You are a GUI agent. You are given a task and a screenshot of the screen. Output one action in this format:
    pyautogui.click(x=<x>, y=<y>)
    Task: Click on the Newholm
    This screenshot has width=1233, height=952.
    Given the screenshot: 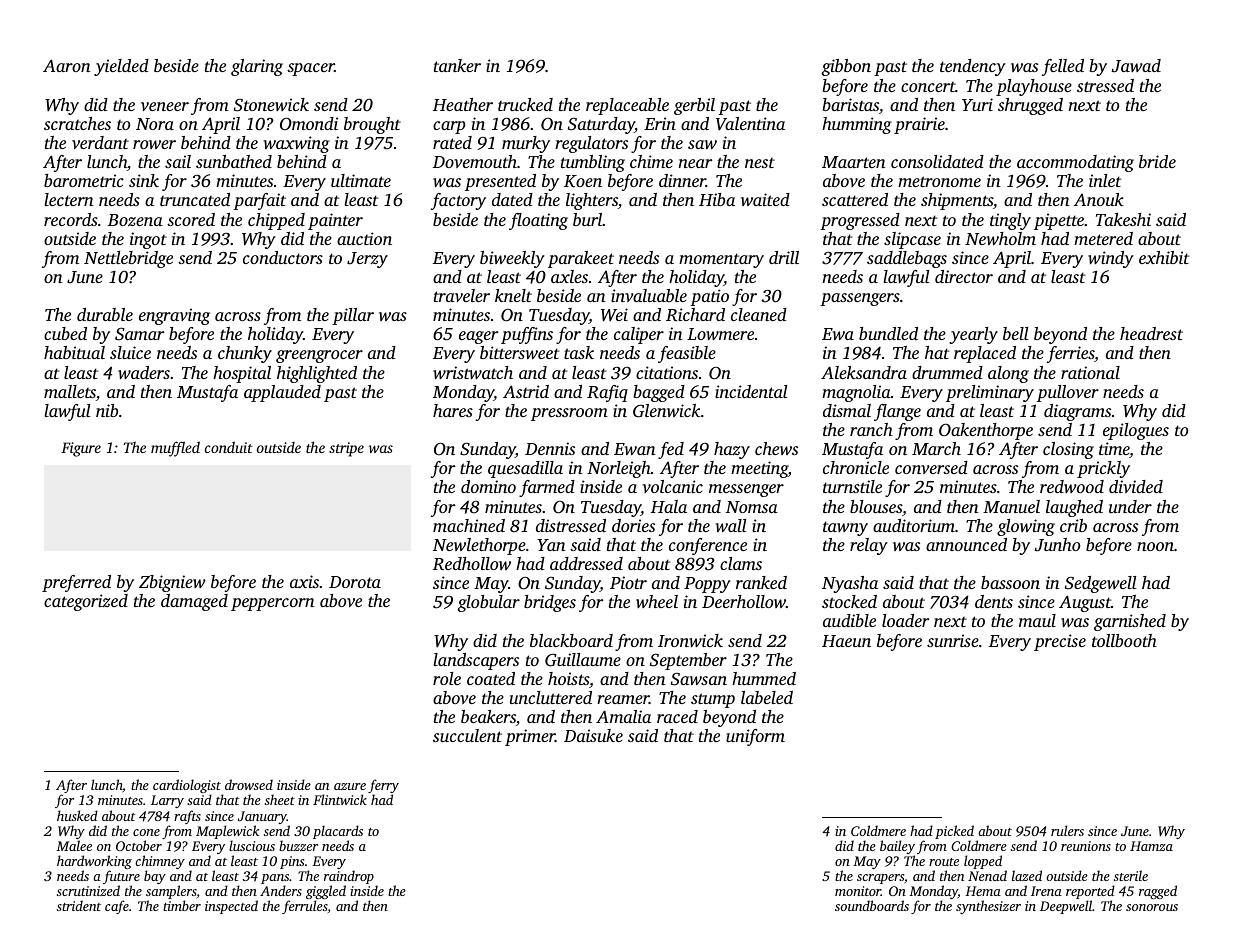 What is the action you would take?
    pyautogui.click(x=1000, y=238)
